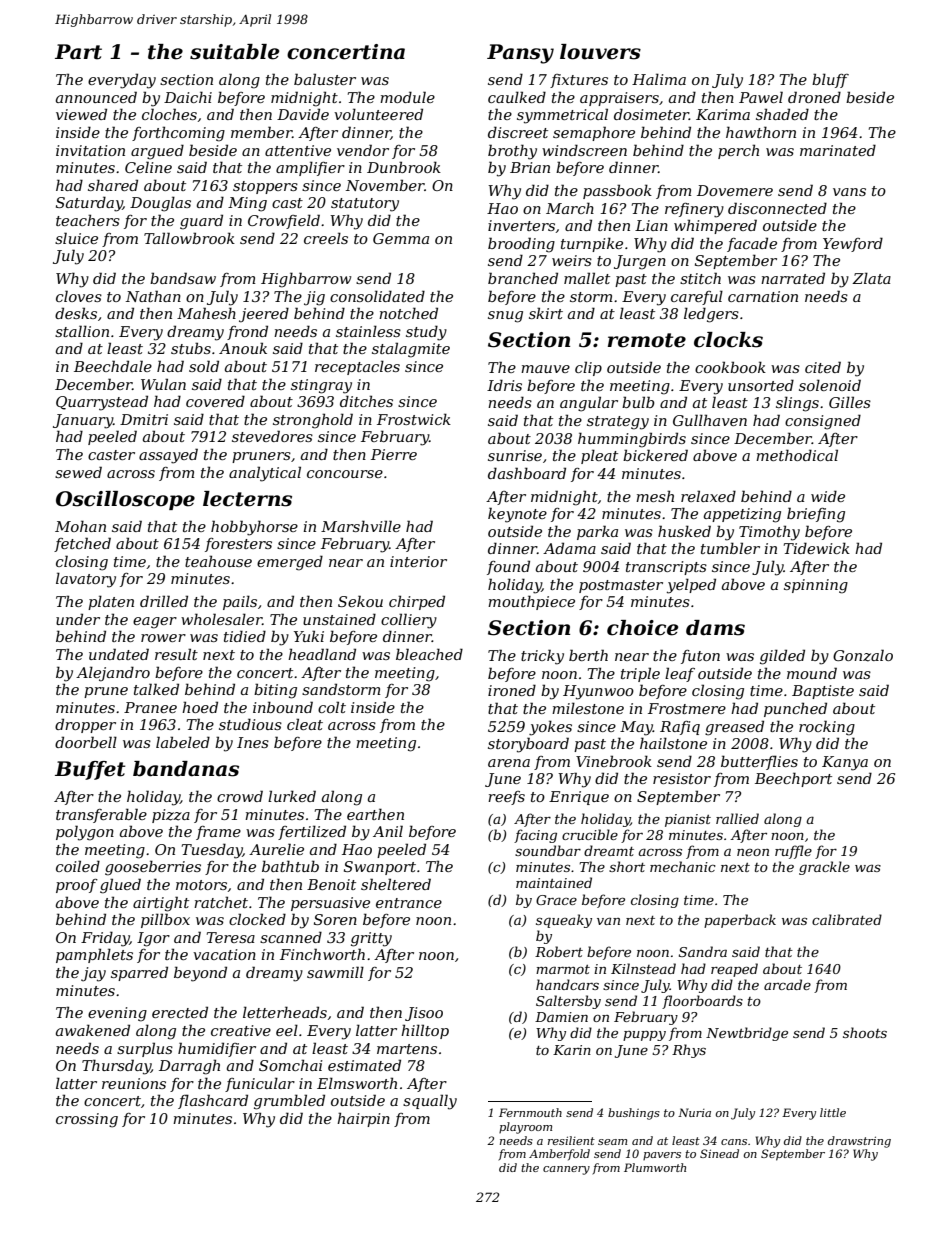  I want to click on result, so click(176, 654).
